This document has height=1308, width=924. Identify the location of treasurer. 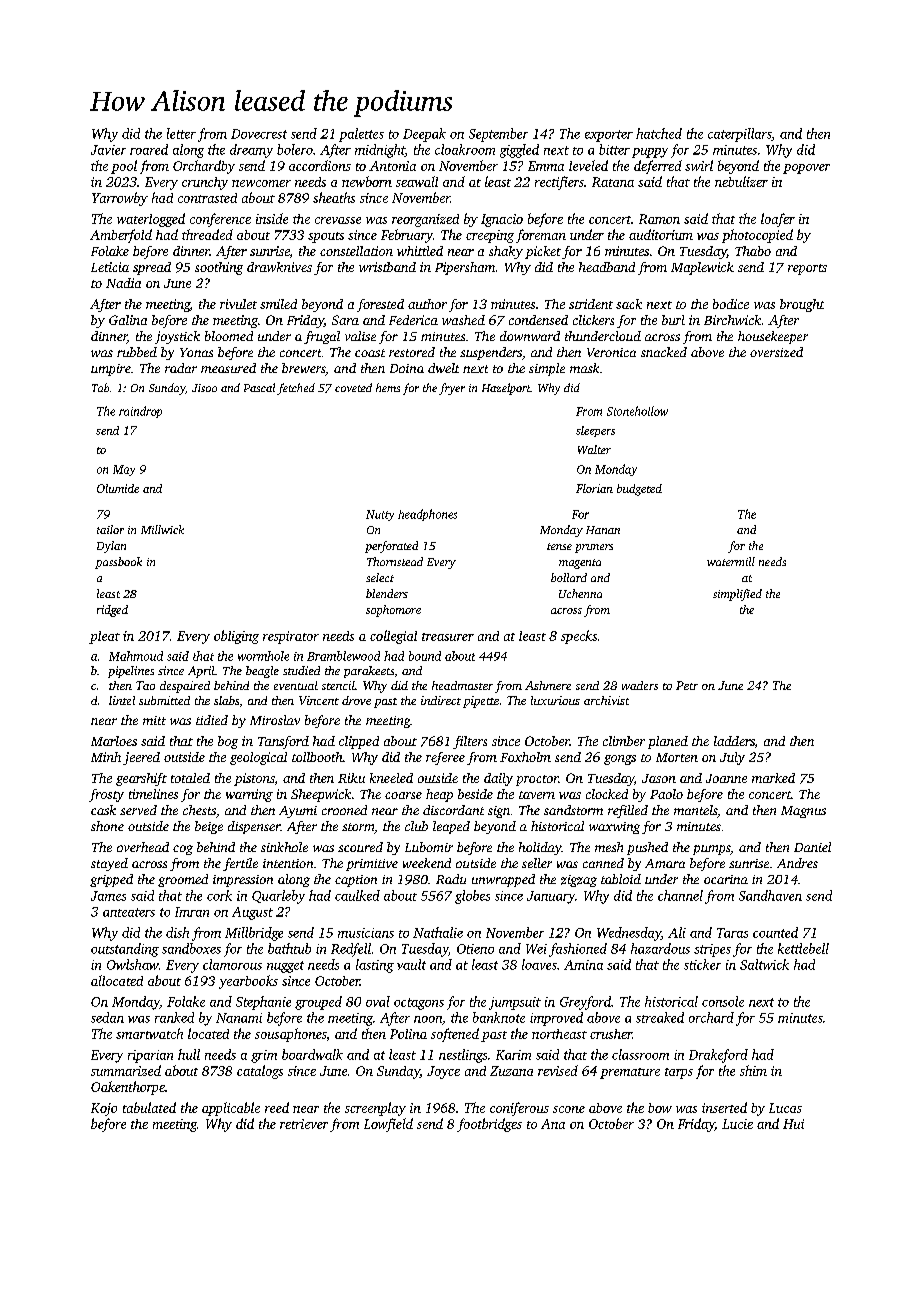
(448, 637).
